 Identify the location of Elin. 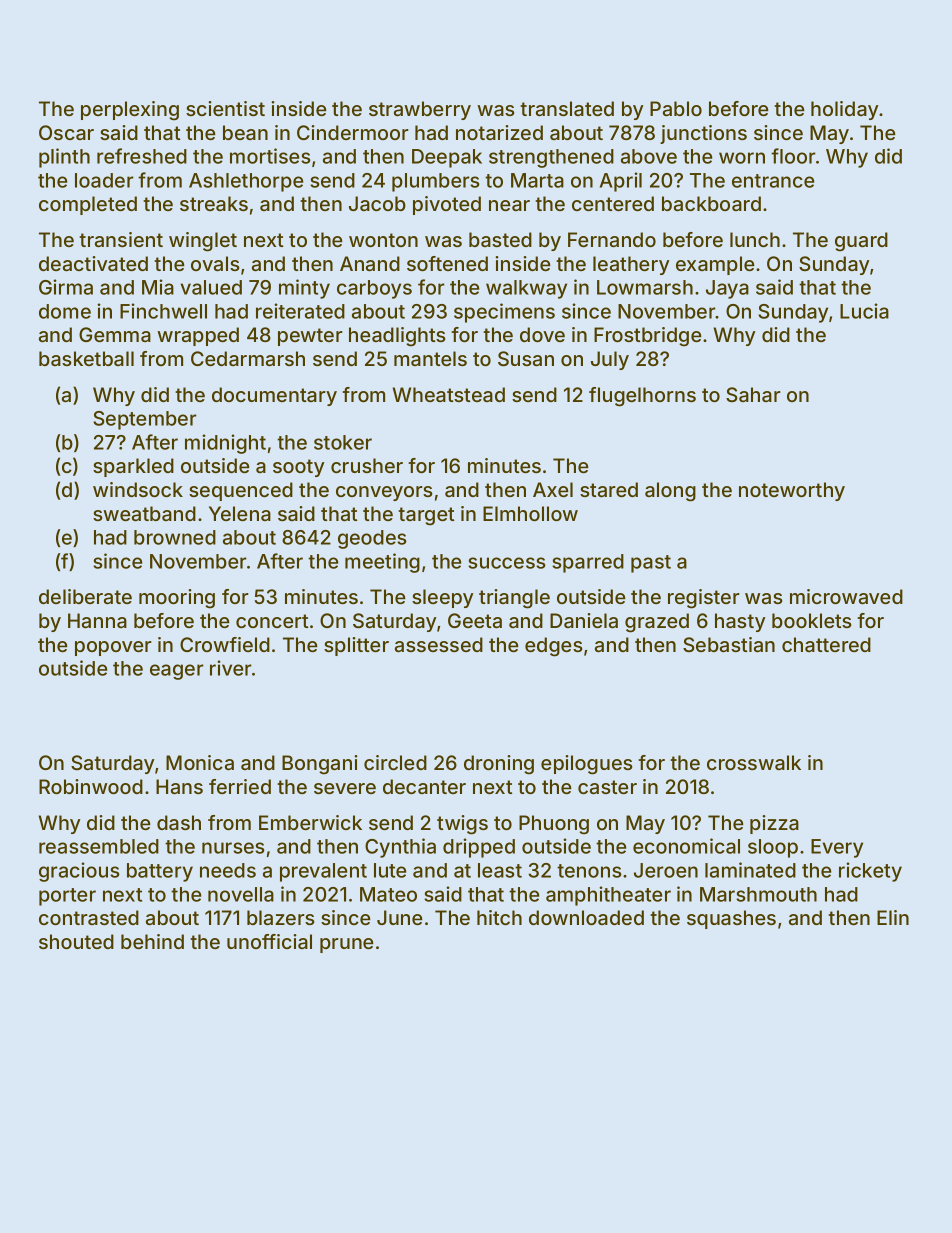
(893, 917).
